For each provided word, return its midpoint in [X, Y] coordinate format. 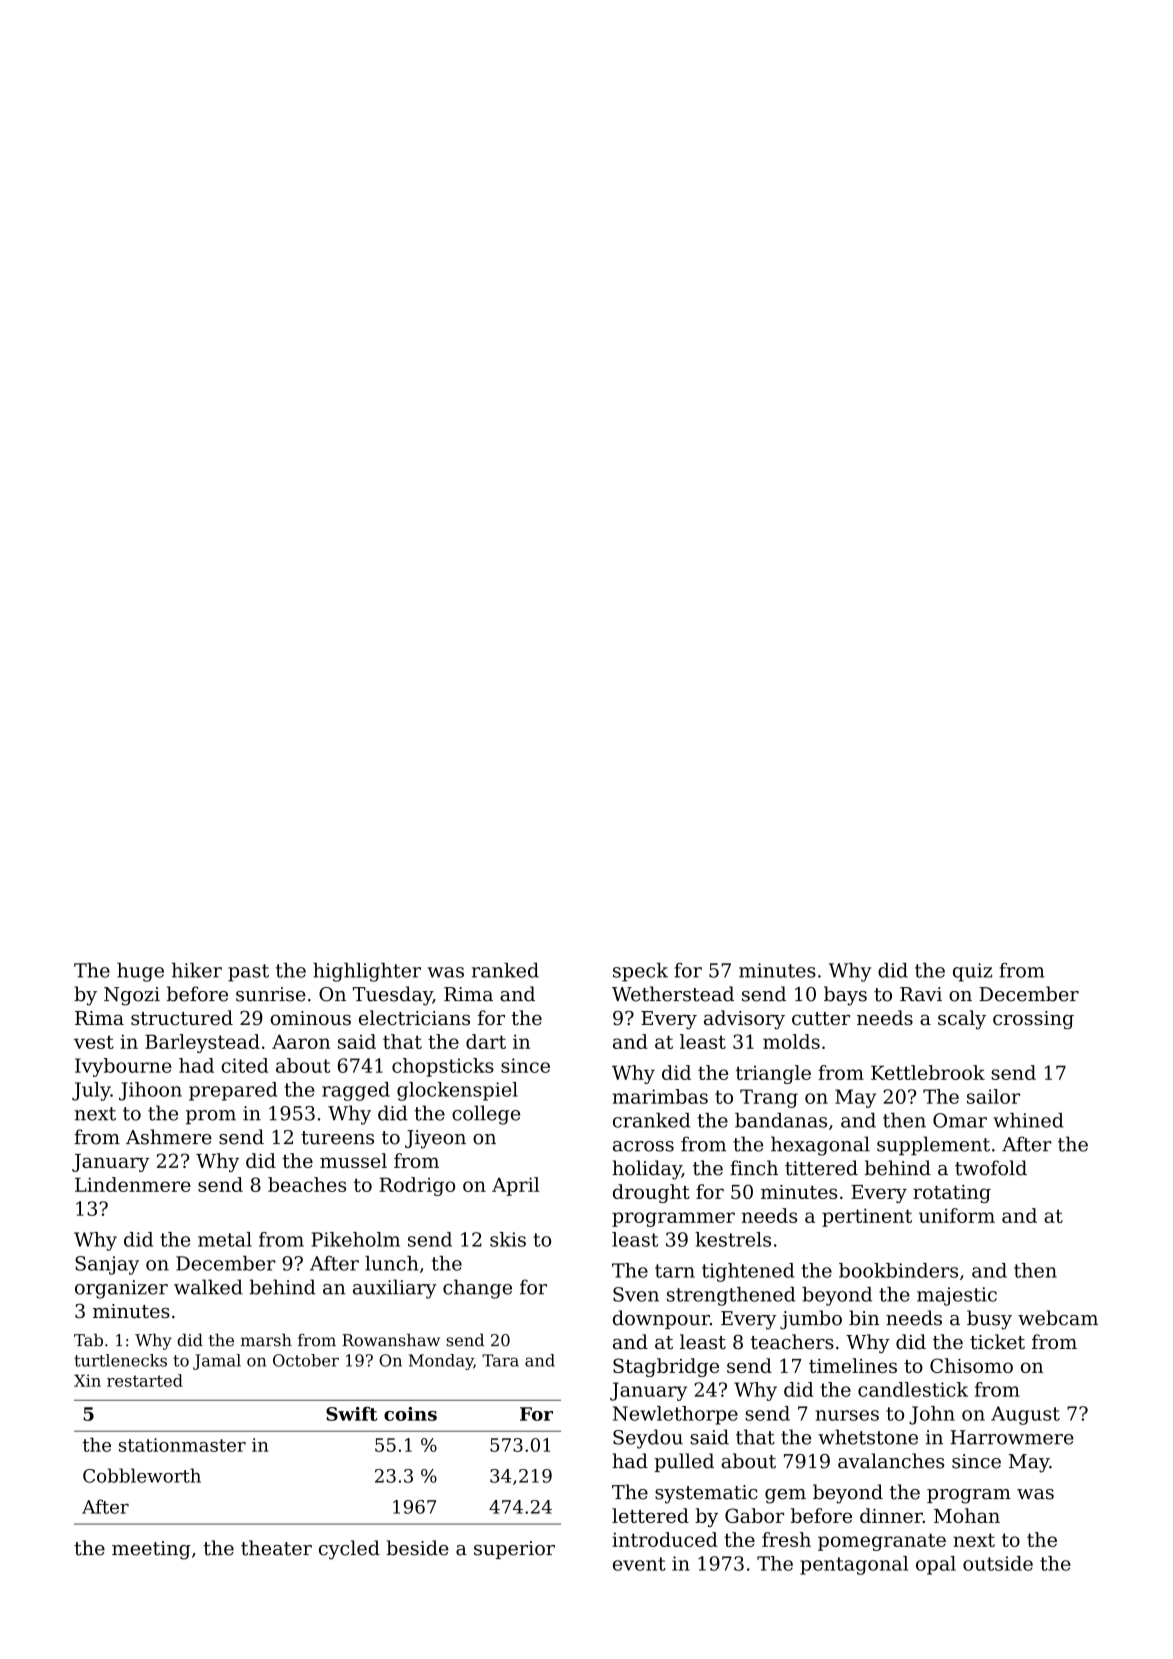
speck [640, 972]
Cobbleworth [142, 1475]
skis [508, 1239]
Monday [441, 1362]
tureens [337, 1138]
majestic [957, 1296]
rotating [952, 1194]
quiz [972, 972]
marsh [266, 1340]
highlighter [367, 972]
